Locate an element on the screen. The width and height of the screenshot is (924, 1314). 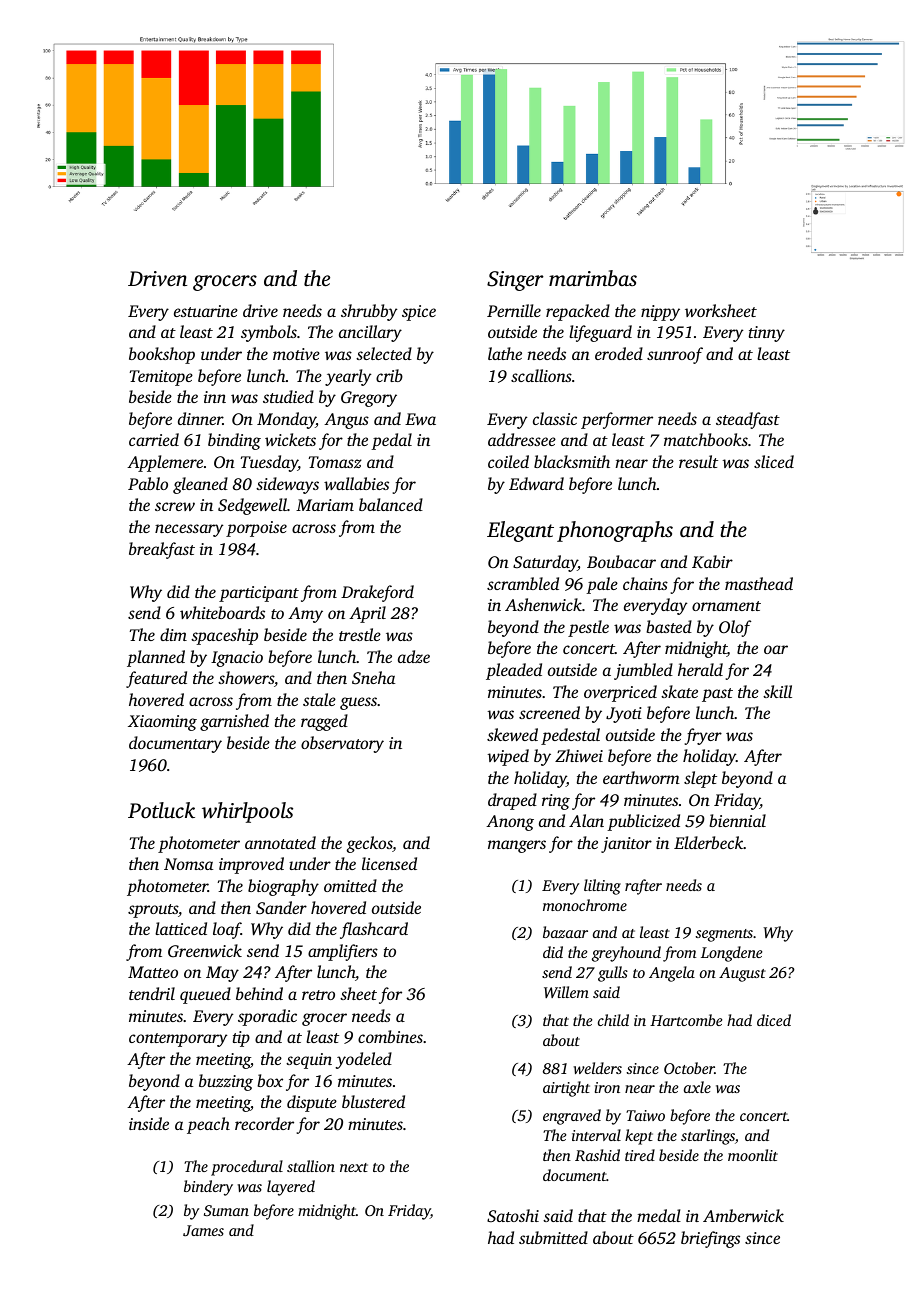
result is located at coordinates (698, 461).
